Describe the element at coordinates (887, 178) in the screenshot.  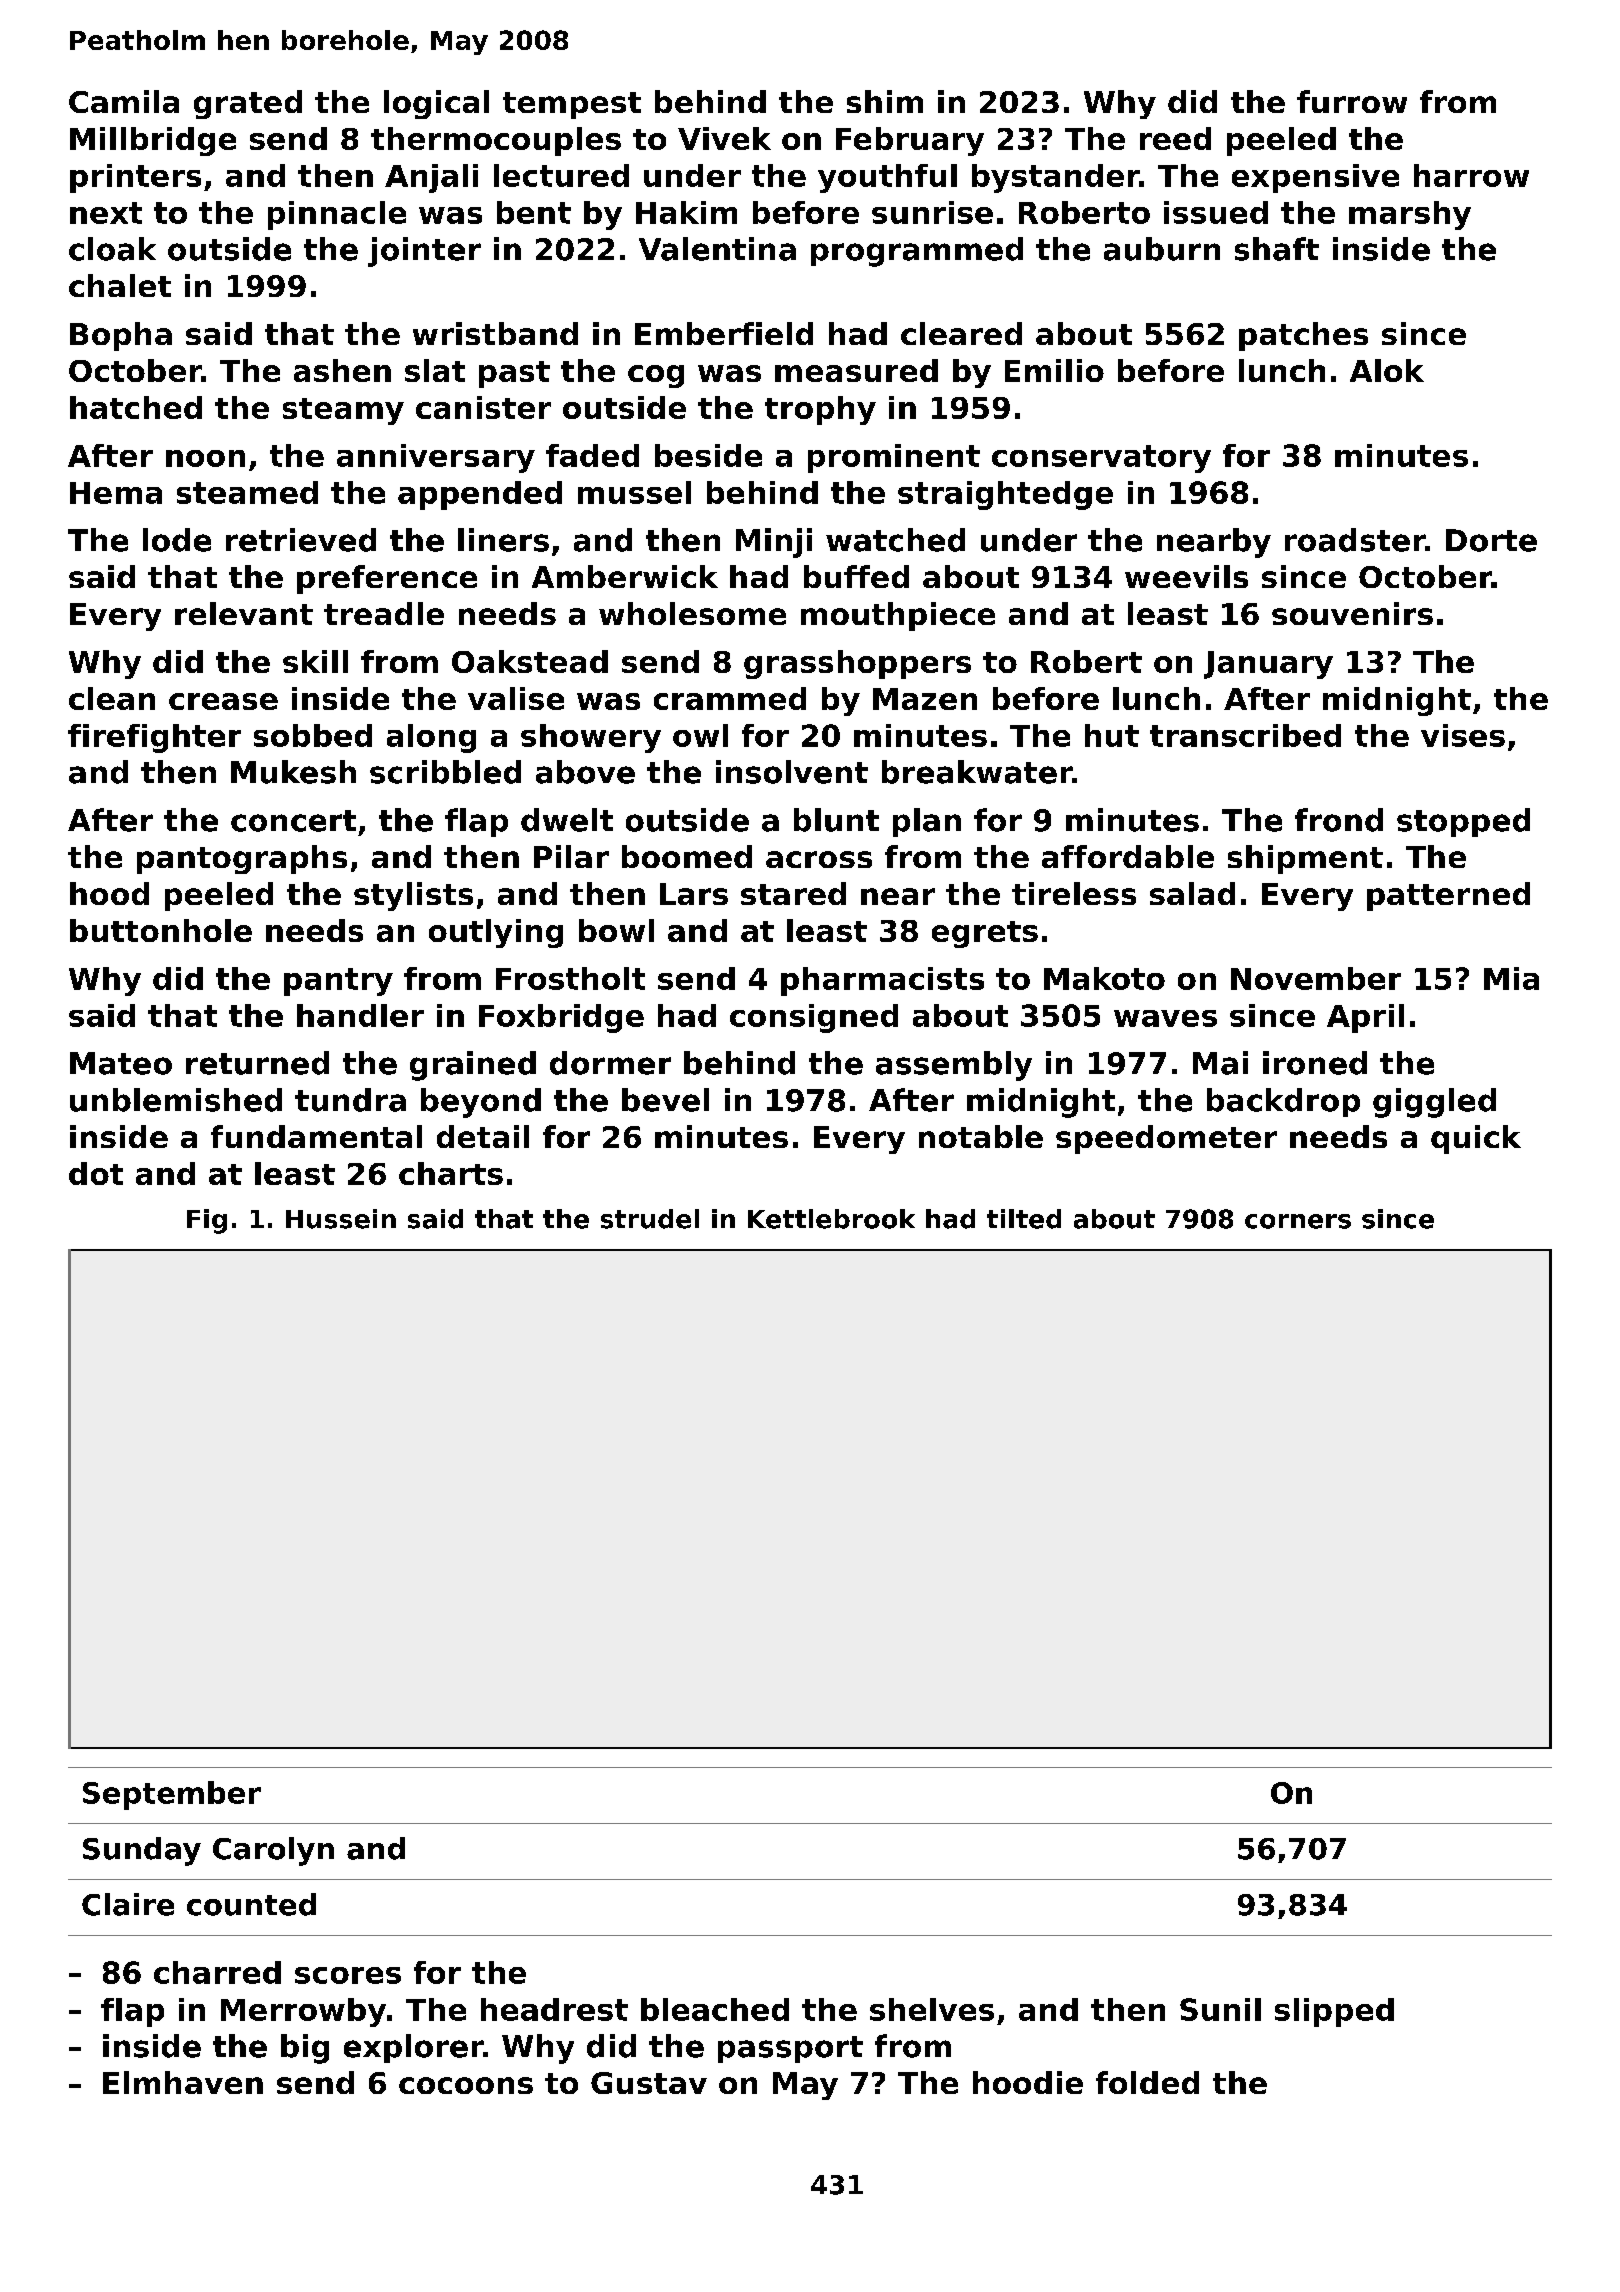
I see `youthful` at that location.
